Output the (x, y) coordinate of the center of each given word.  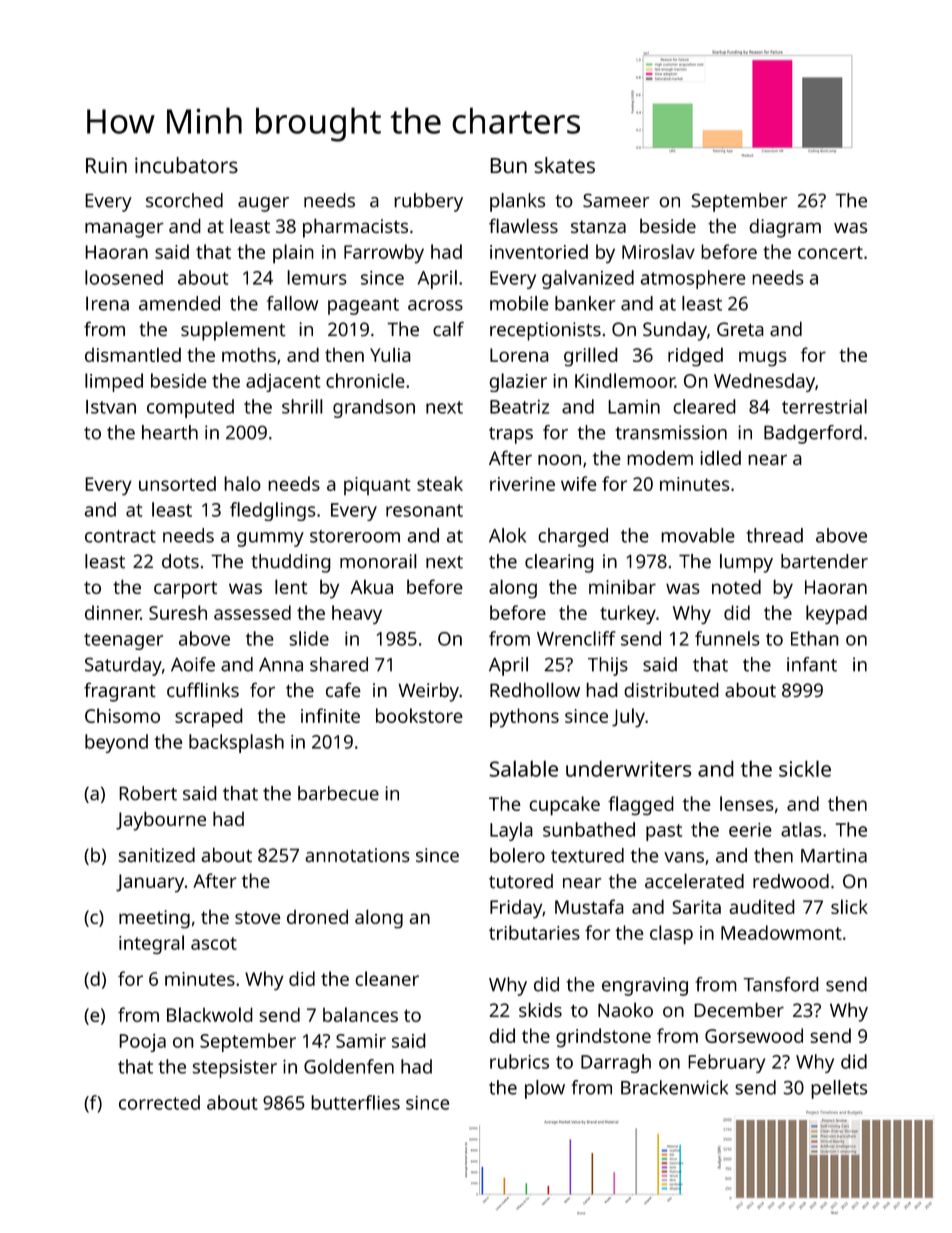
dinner (113, 612)
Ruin (106, 165)
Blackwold (210, 1014)
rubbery (428, 202)
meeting (154, 919)
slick (849, 906)
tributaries (534, 932)
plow (545, 1089)
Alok (507, 535)
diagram (785, 228)
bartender (824, 561)
